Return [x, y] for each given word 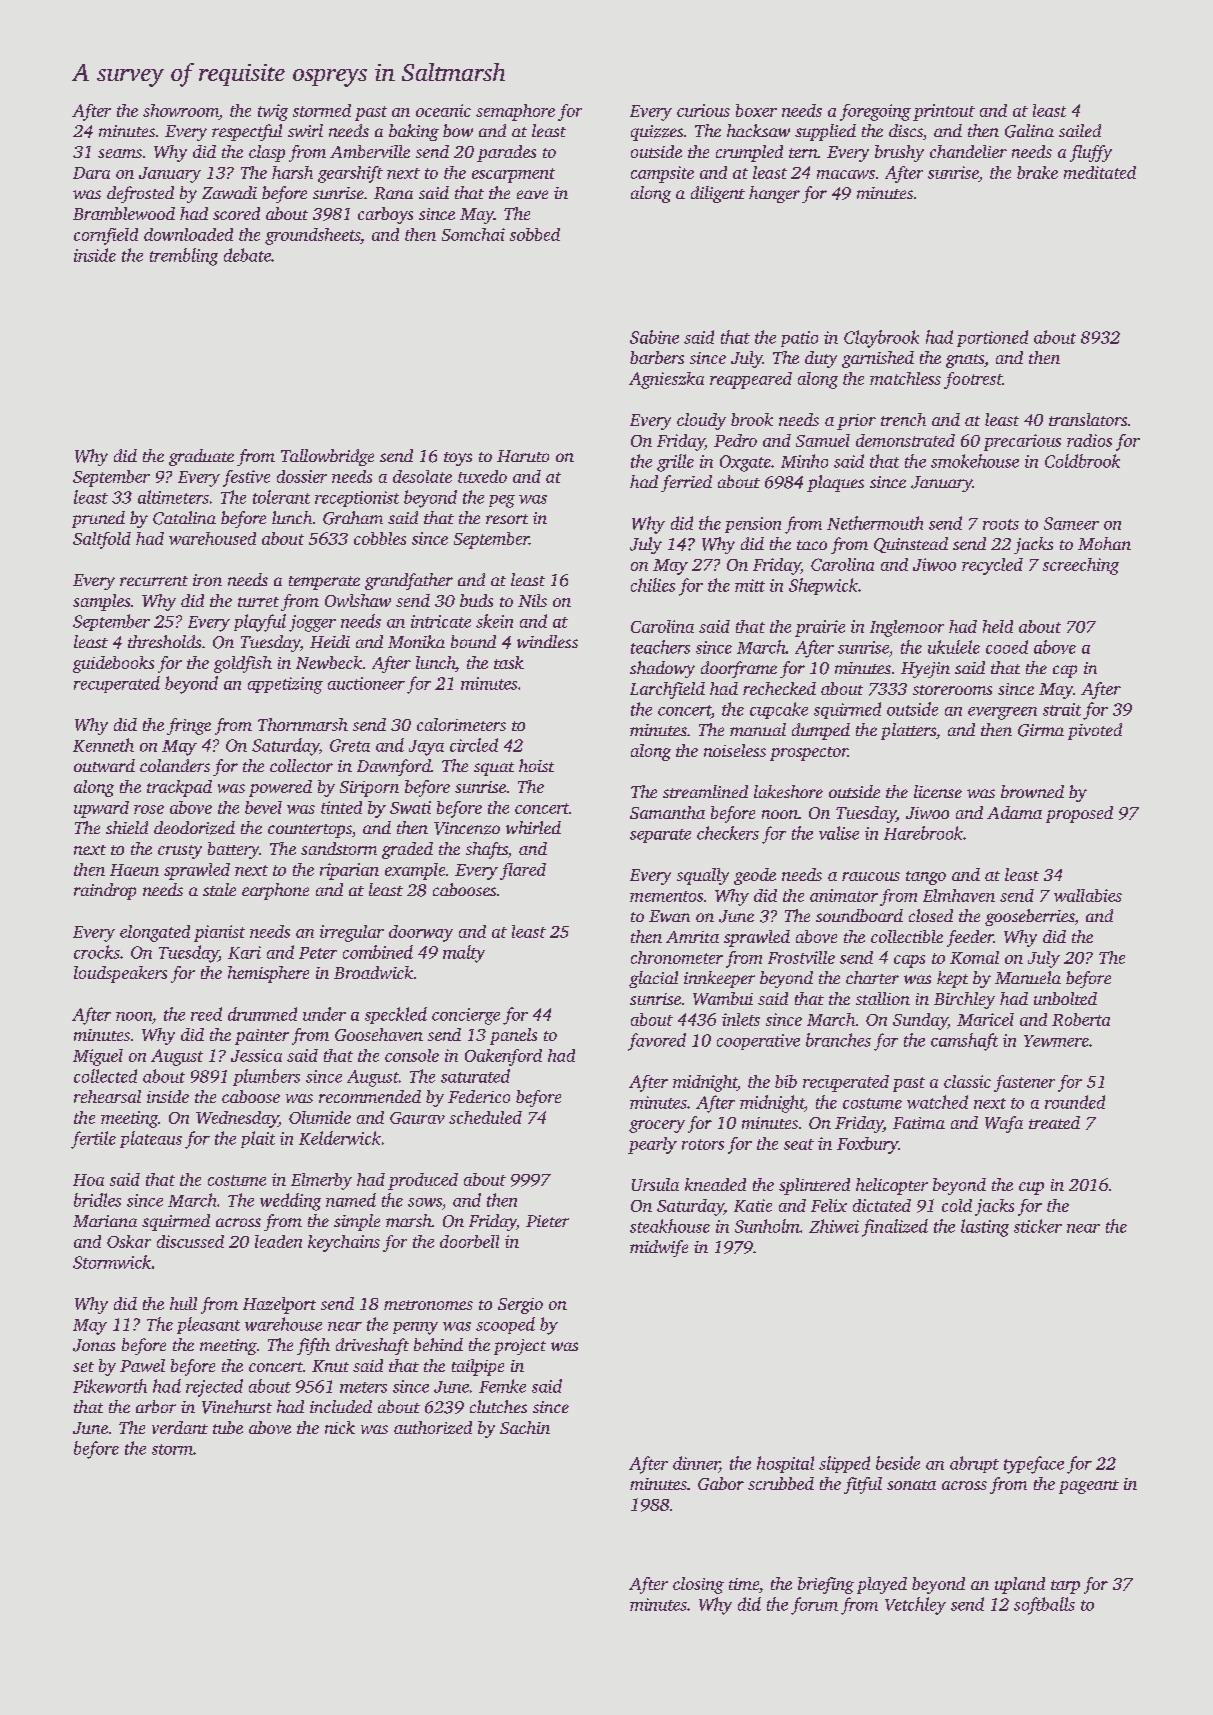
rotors [703, 1144]
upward [101, 809]
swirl [305, 130]
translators [1088, 419]
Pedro [735, 440]
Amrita [692, 937]
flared [523, 871]
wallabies [1088, 895]
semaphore [515, 112]
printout [944, 112]
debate [247, 255]
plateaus [151, 1139]
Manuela [1028, 977]
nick [340, 1427]
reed [206, 1014]
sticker [1038, 1226]
